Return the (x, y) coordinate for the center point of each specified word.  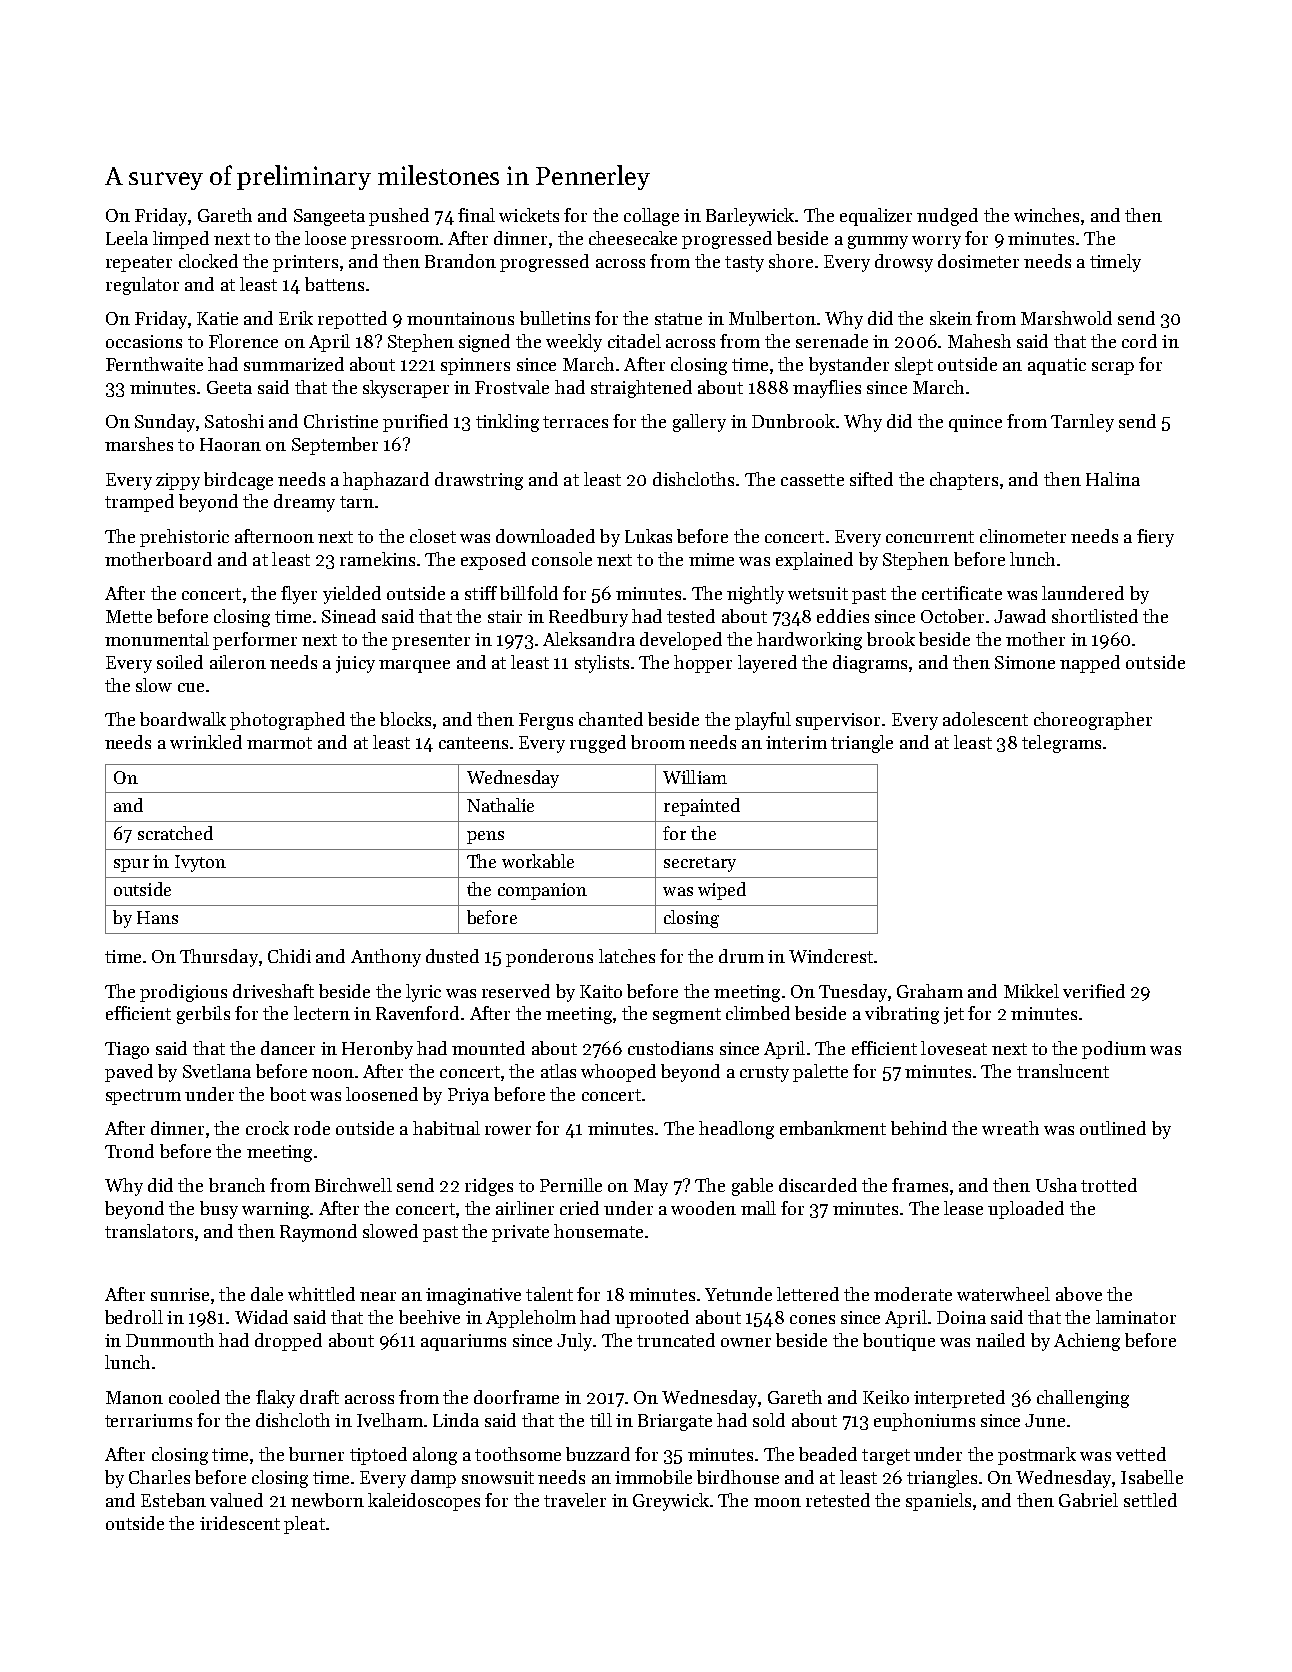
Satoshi (234, 421)
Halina (1113, 479)
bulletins (555, 318)
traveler (575, 1500)
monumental (157, 639)
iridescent (240, 1523)
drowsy (904, 263)
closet (433, 536)
